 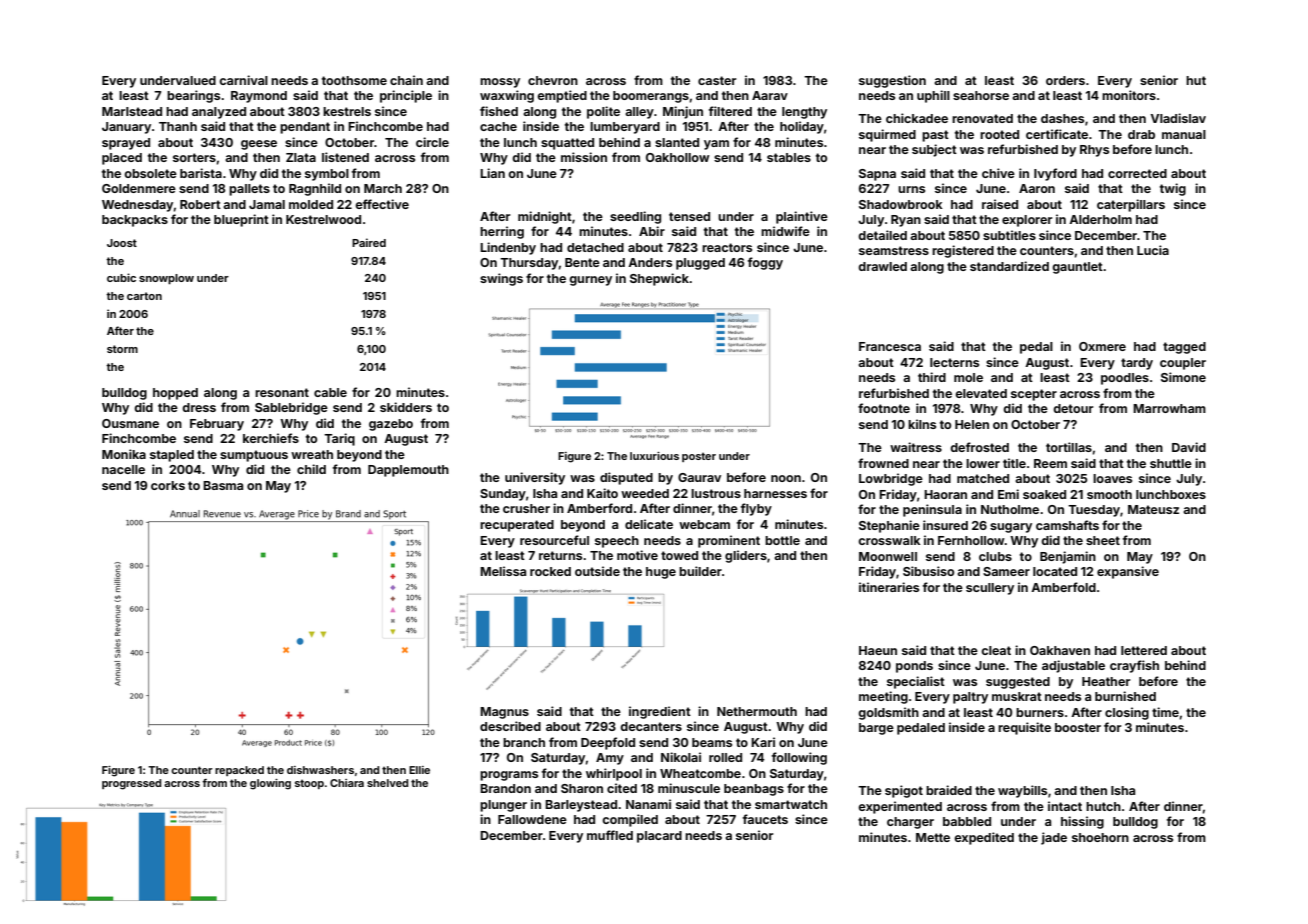 What do you see at coordinates (131, 784) in the screenshot?
I see `progressed` at bounding box center [131, 784].
